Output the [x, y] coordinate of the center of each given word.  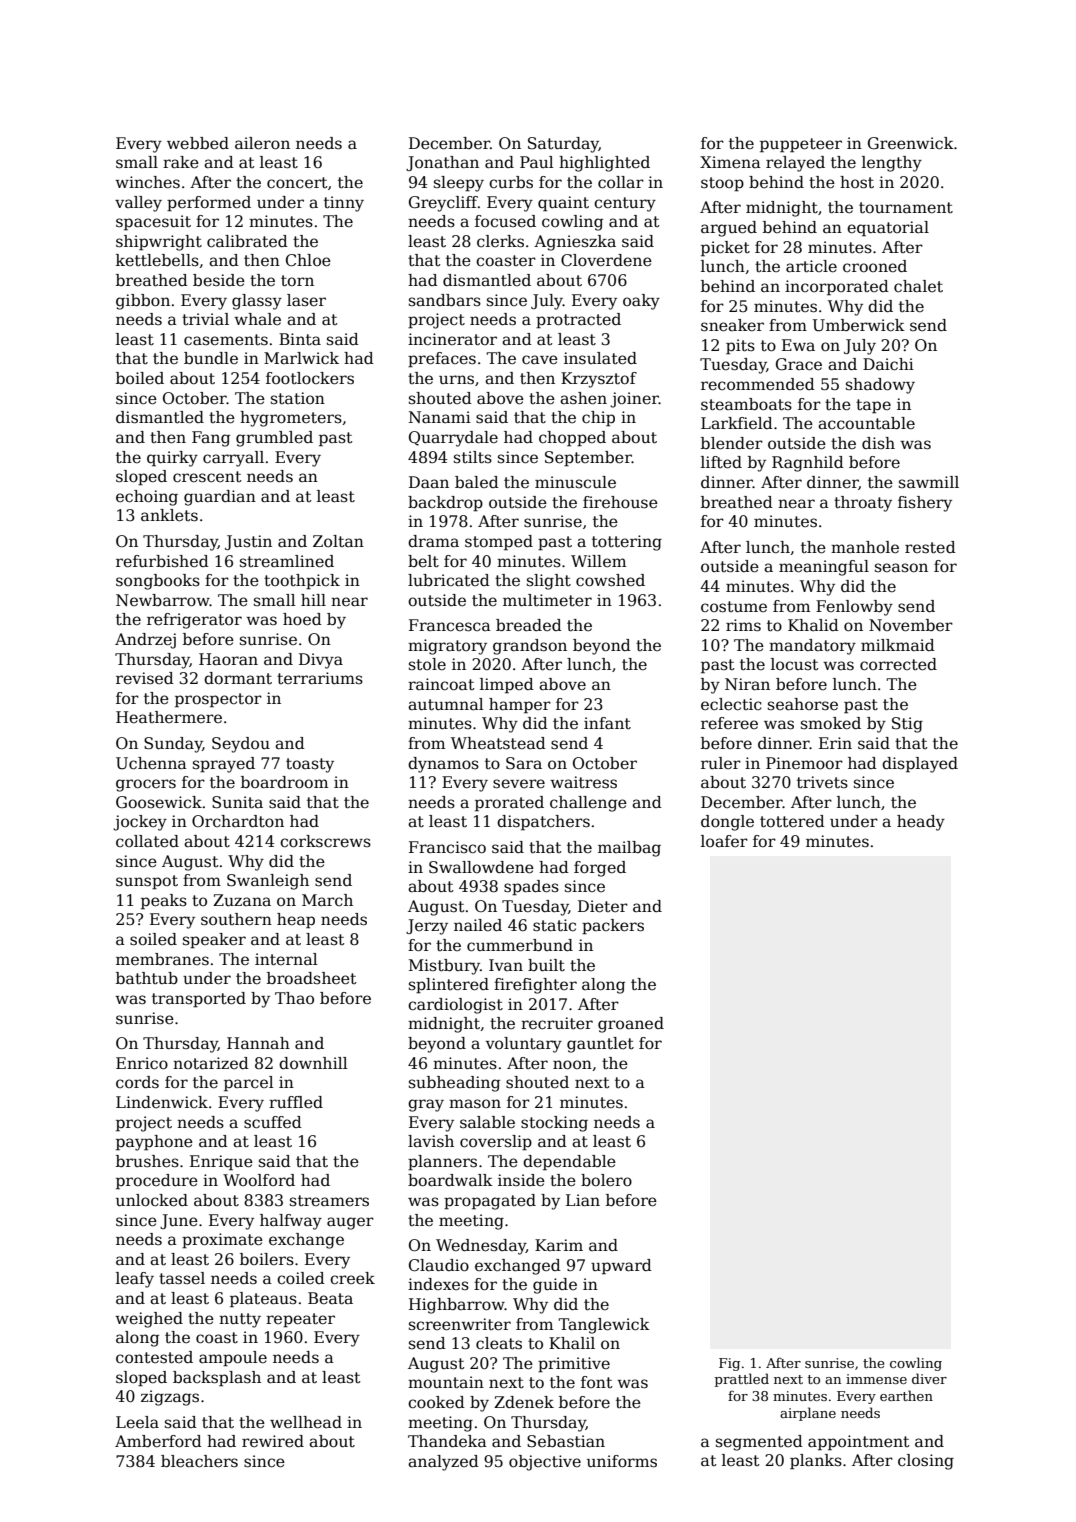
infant [607, 723]
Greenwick [911, 143]
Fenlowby [854, 608]
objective [545, 1463]
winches [147, 182]
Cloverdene [606, 260]
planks [816, 1462]
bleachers [199, 1461]
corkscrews [325, 841]
